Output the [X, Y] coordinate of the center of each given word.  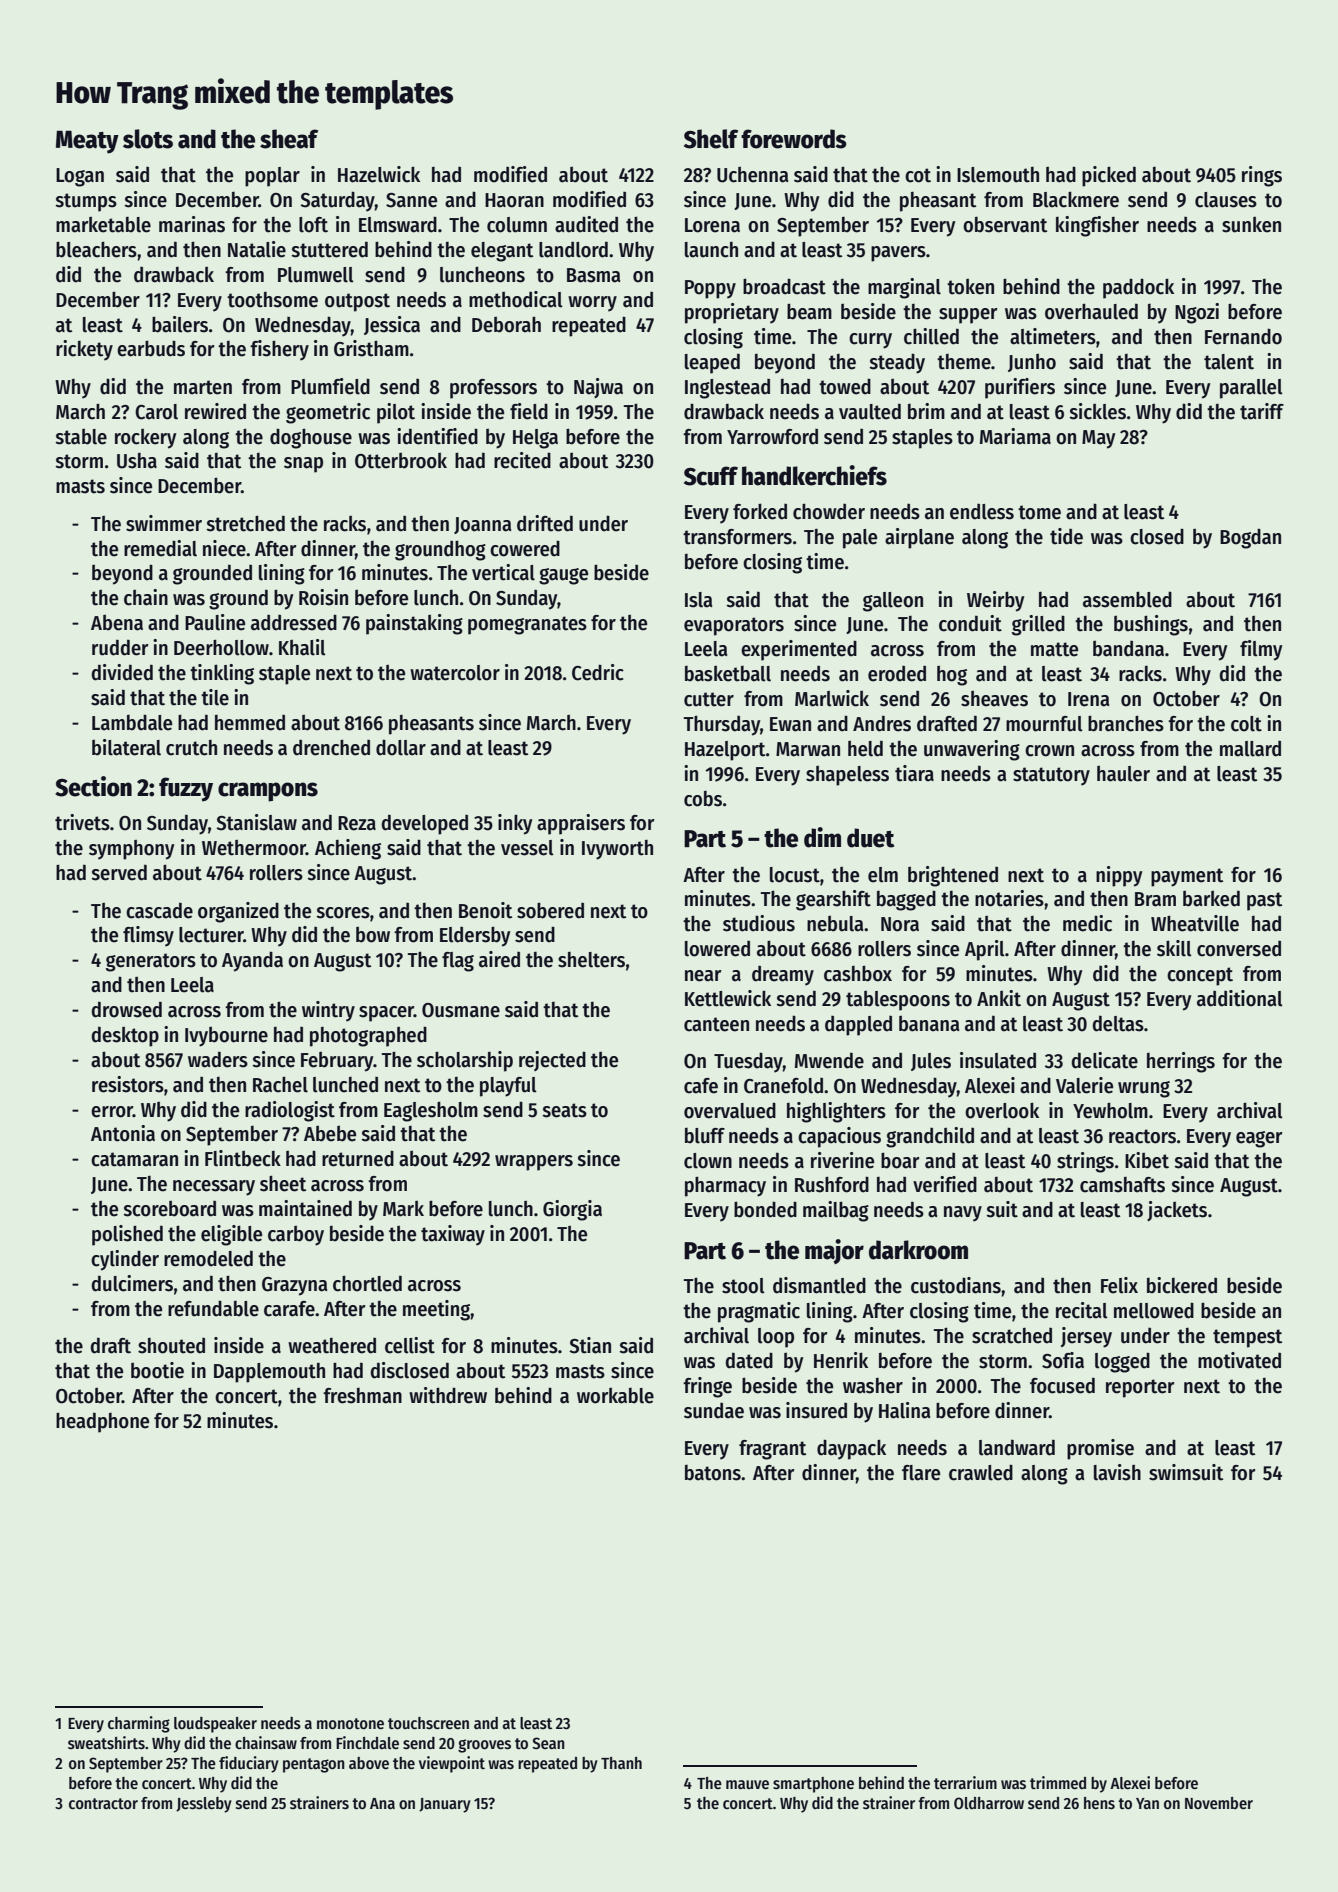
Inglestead [727, 389]
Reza [357, 823]
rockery [145, 439]
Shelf [711, 139]
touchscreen [428, 1723]
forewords [794, 139]
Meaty [87, 142]
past [1264, 901]
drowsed [126, 1010]
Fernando [1243, 336]
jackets [1177, 1211]
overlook [1002, 1110]
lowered [717, 949]
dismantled [819, 1285]
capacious [839, 1137]
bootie [157, 1370]
